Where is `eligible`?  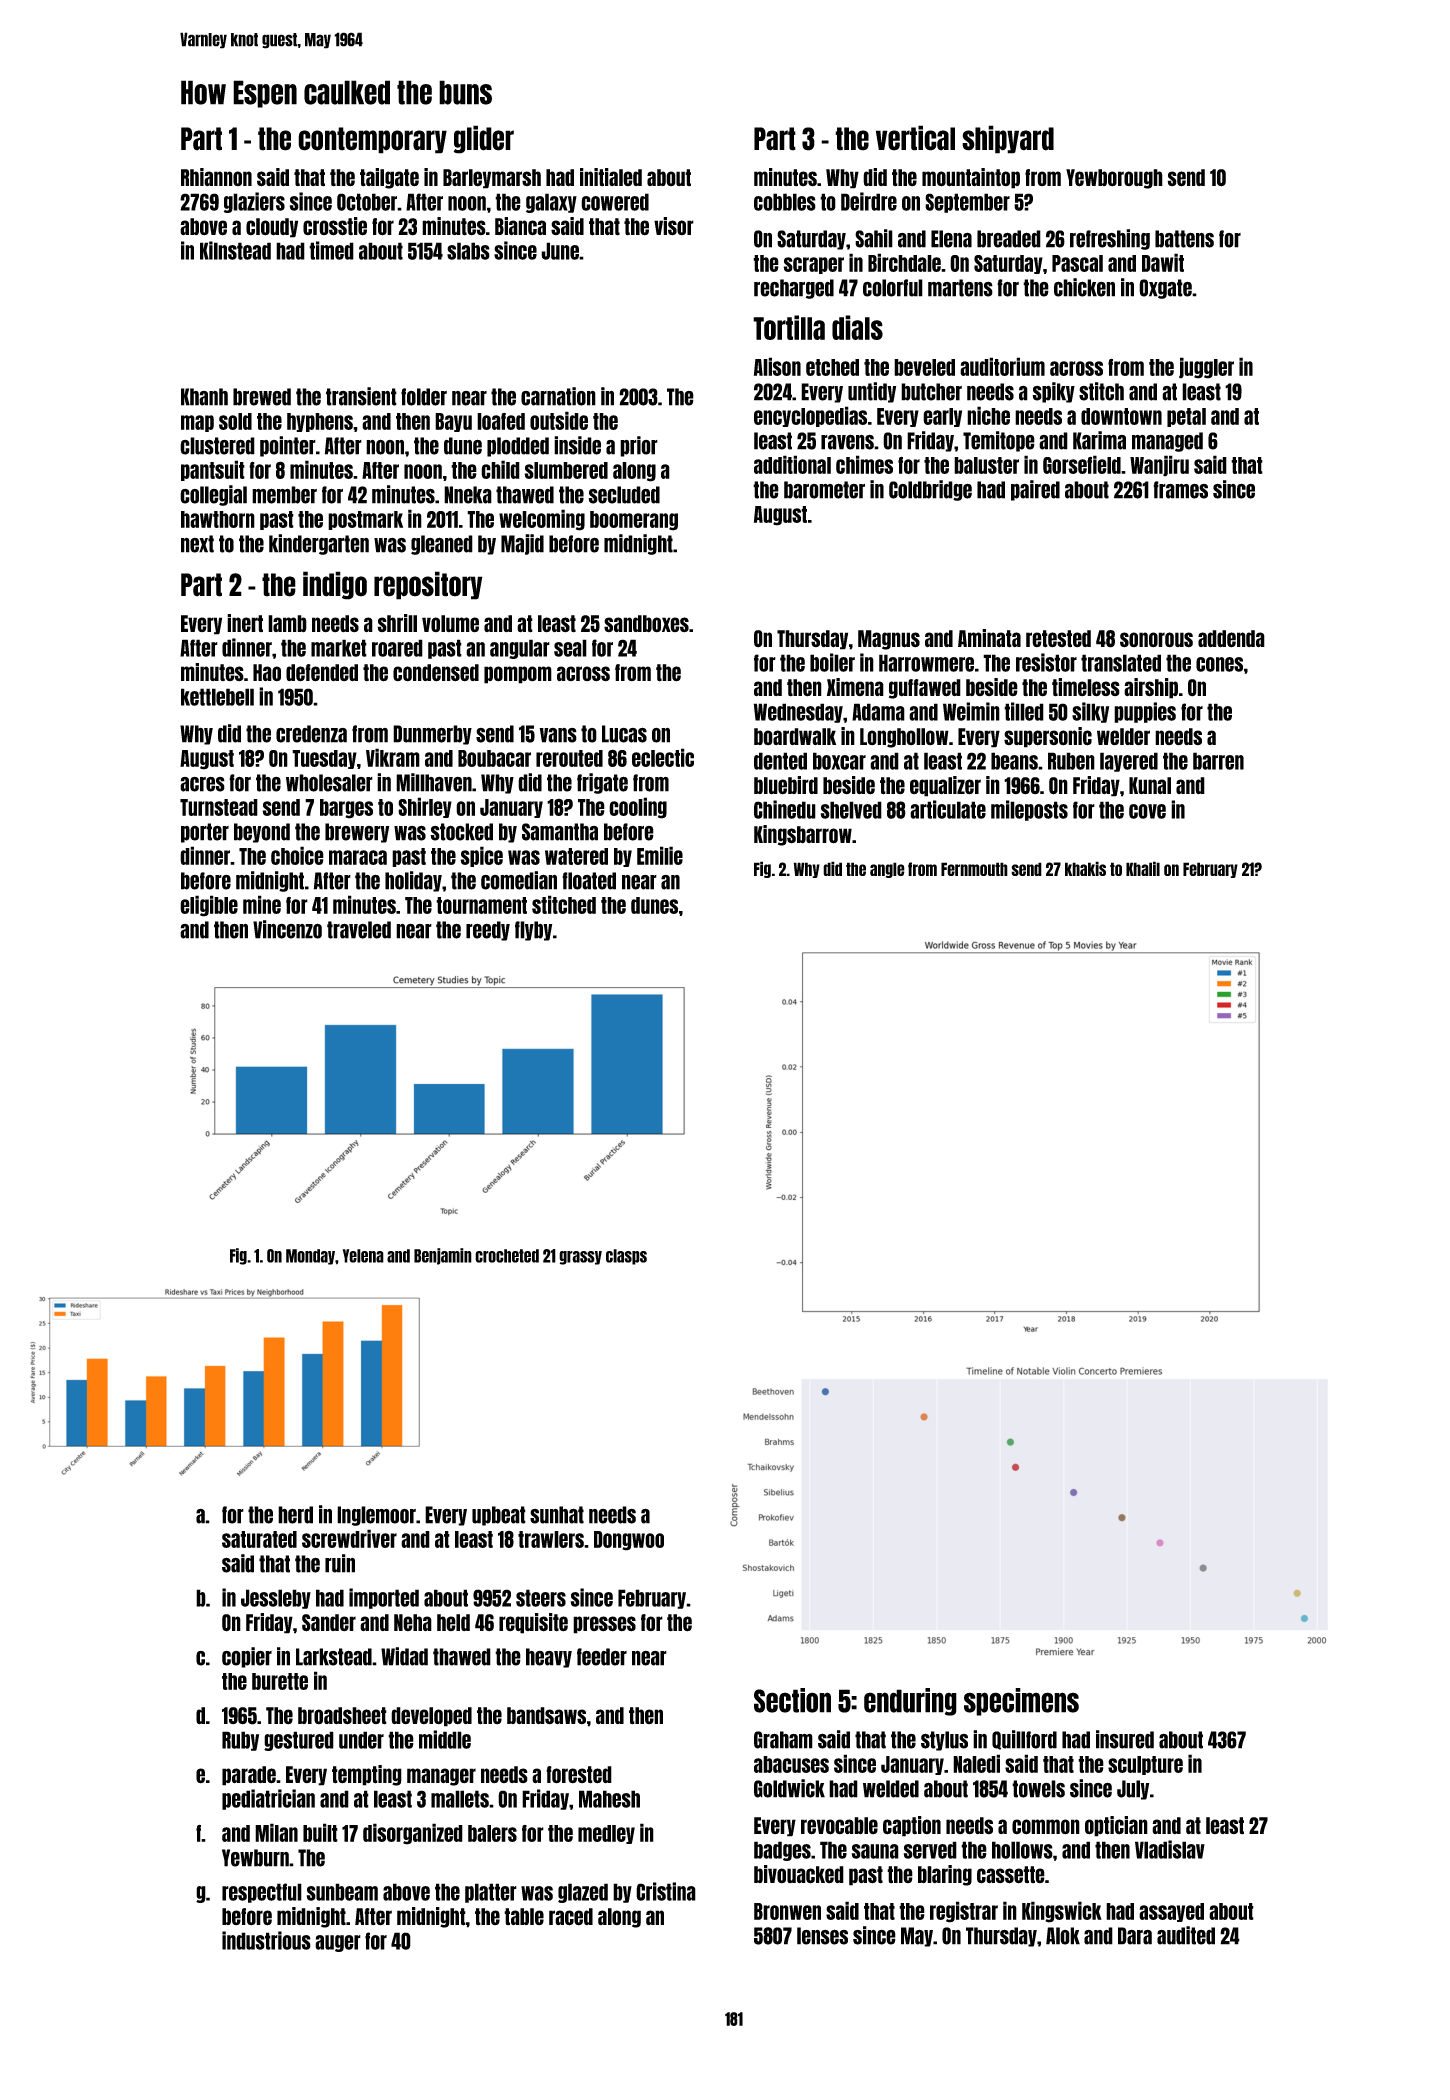
eligible is located at coordinates (209, 906).
